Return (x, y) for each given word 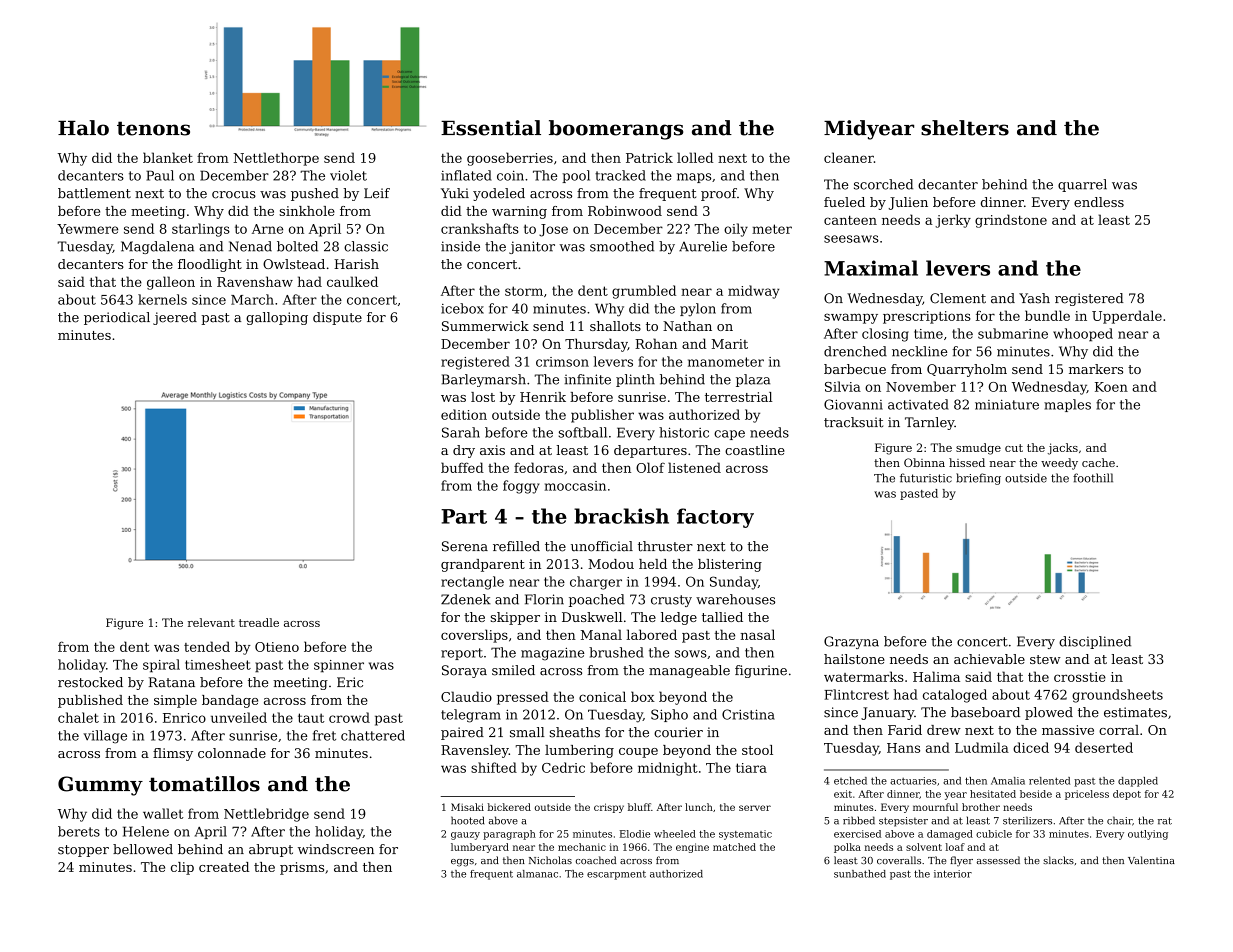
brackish (621, 516)
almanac (537, 874)
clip (182, 868)
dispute (337, 318)
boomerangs (616, 130)
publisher (602, 416)
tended (207, 646)
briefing (978, 479)
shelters (965, 128)
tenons (153, 128)
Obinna (924, 462)
